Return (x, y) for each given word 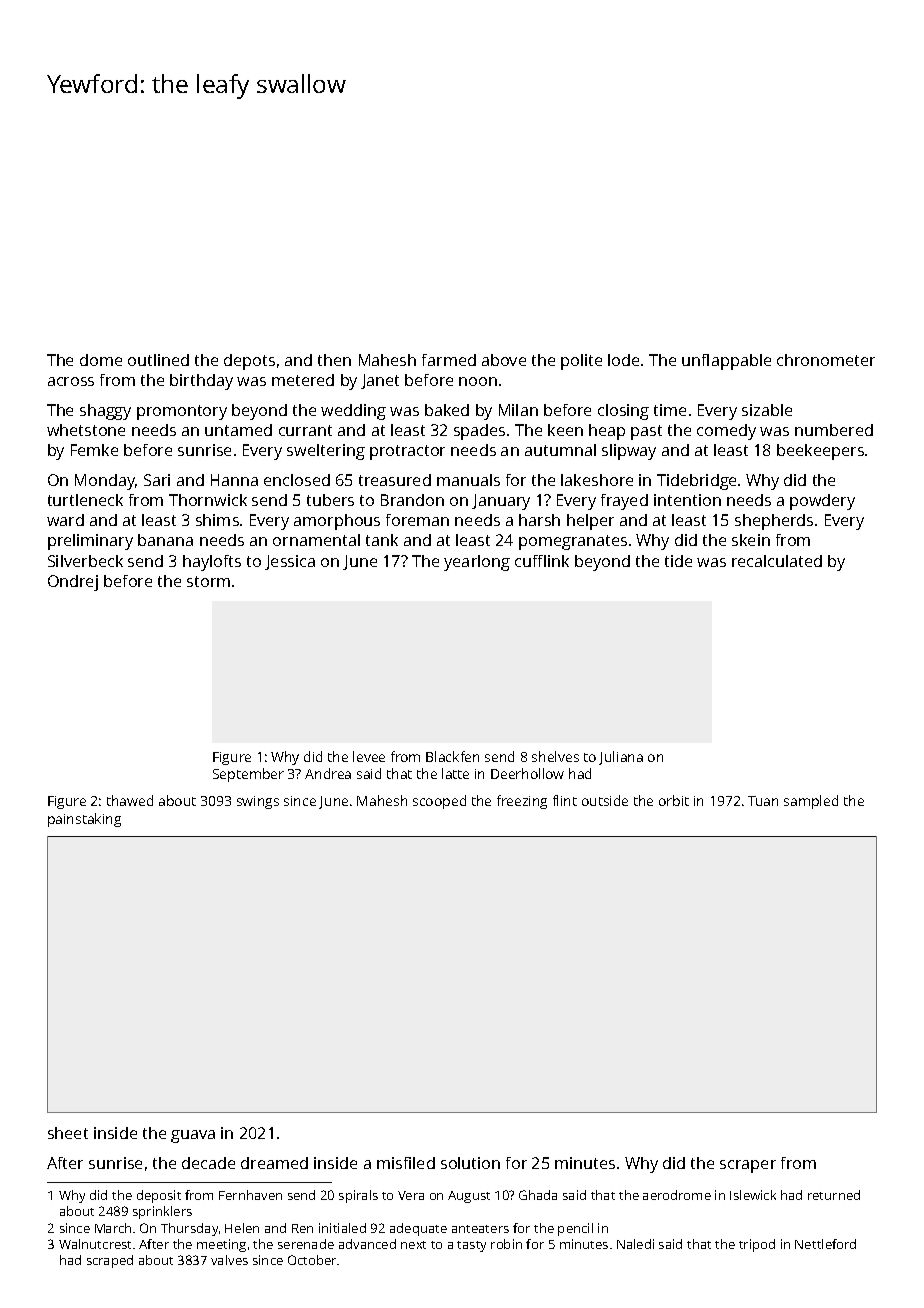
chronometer (826, 360)
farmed (449, 360)
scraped (110, 1261)
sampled (811, 802)
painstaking (84, 820)
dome (101, 360)
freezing (522, 802)
